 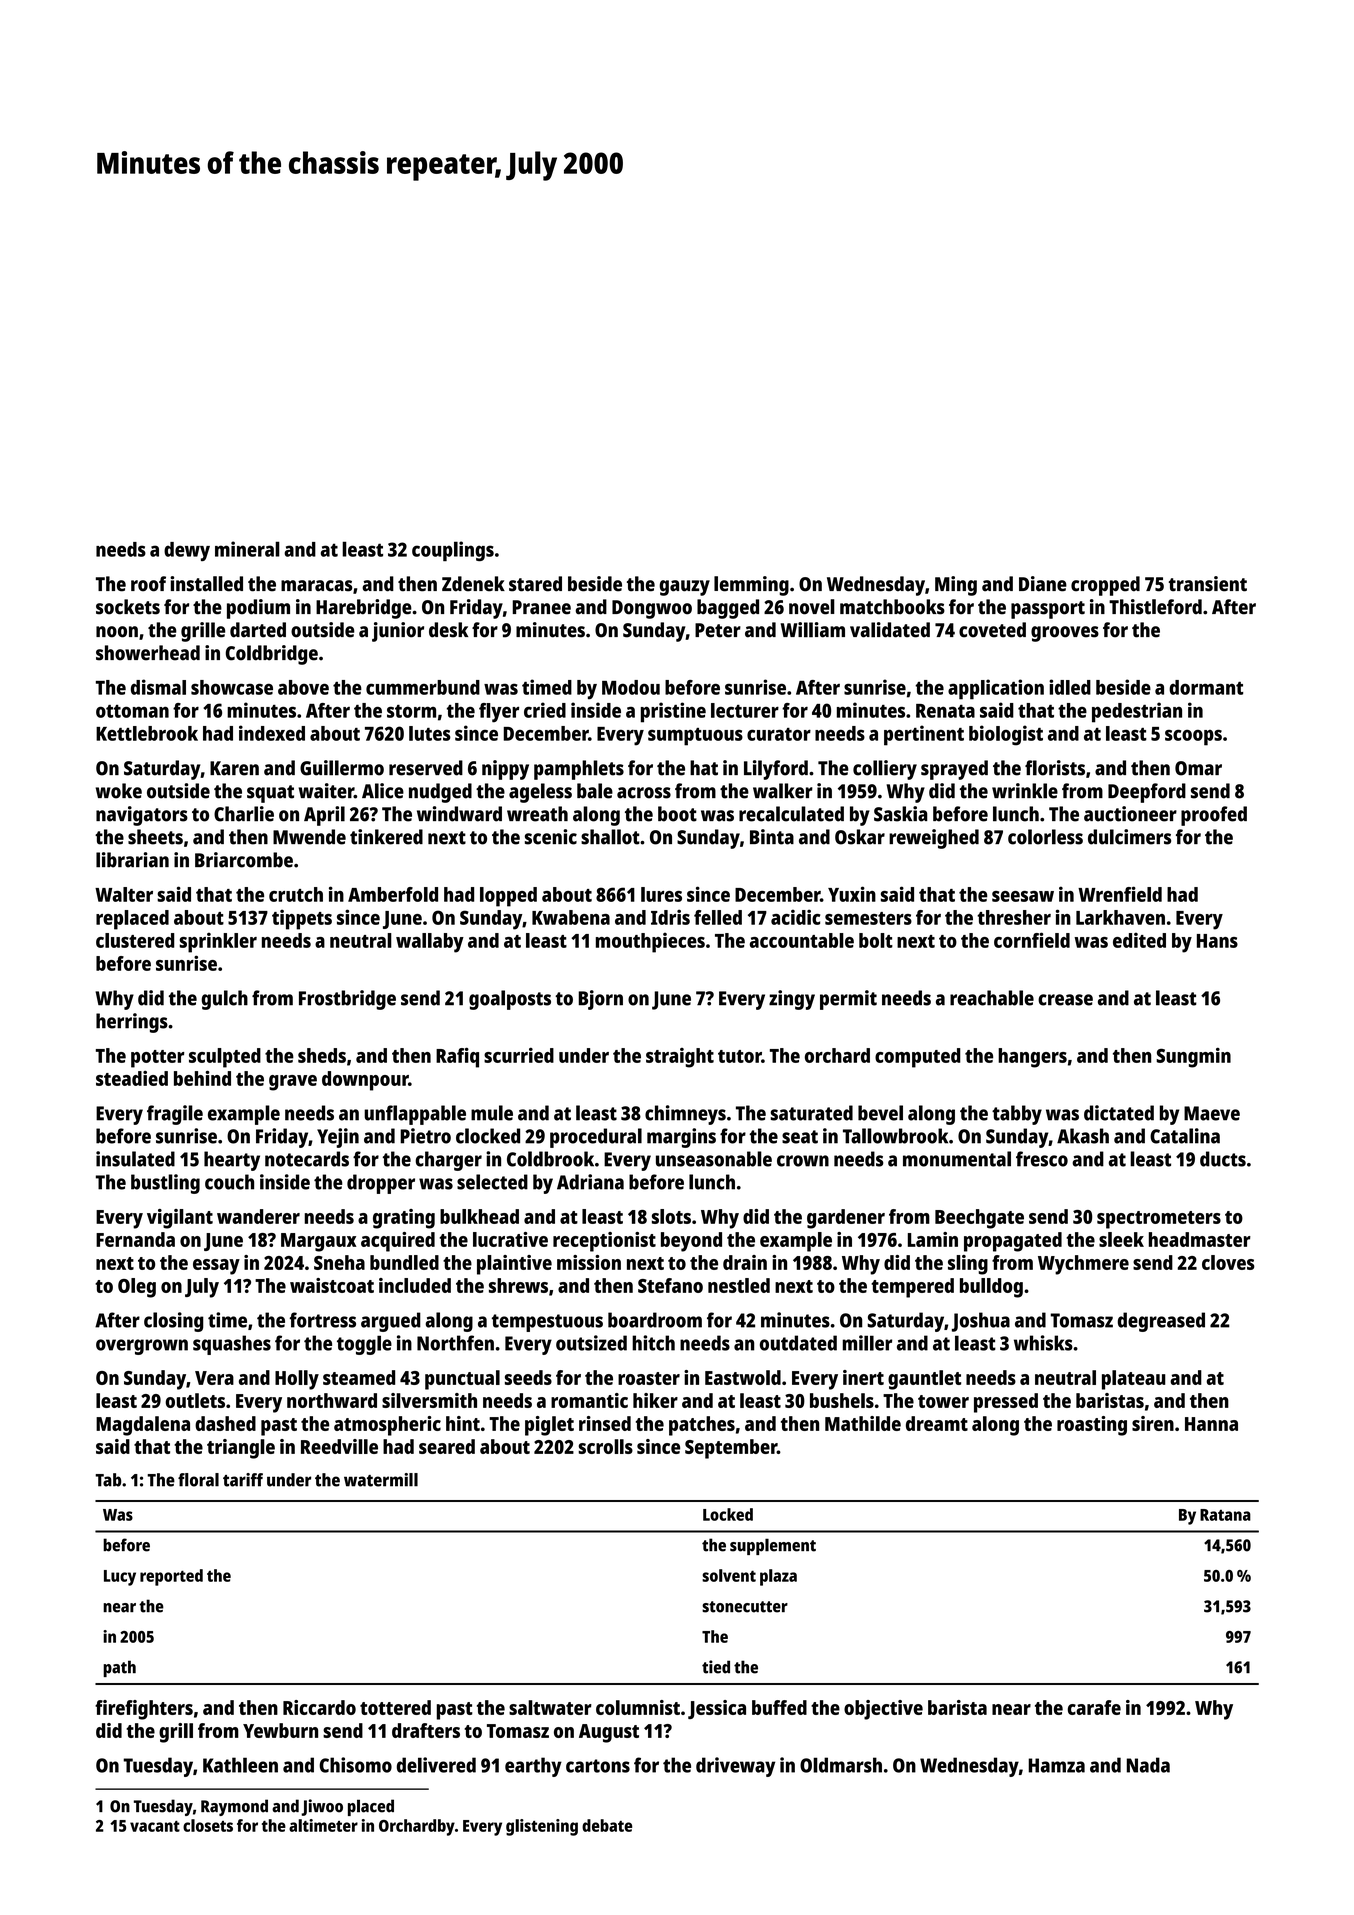 What do you see at coordinates (848, 1000) in the image?
I see `permit` at bounding box center [848, 1000].
